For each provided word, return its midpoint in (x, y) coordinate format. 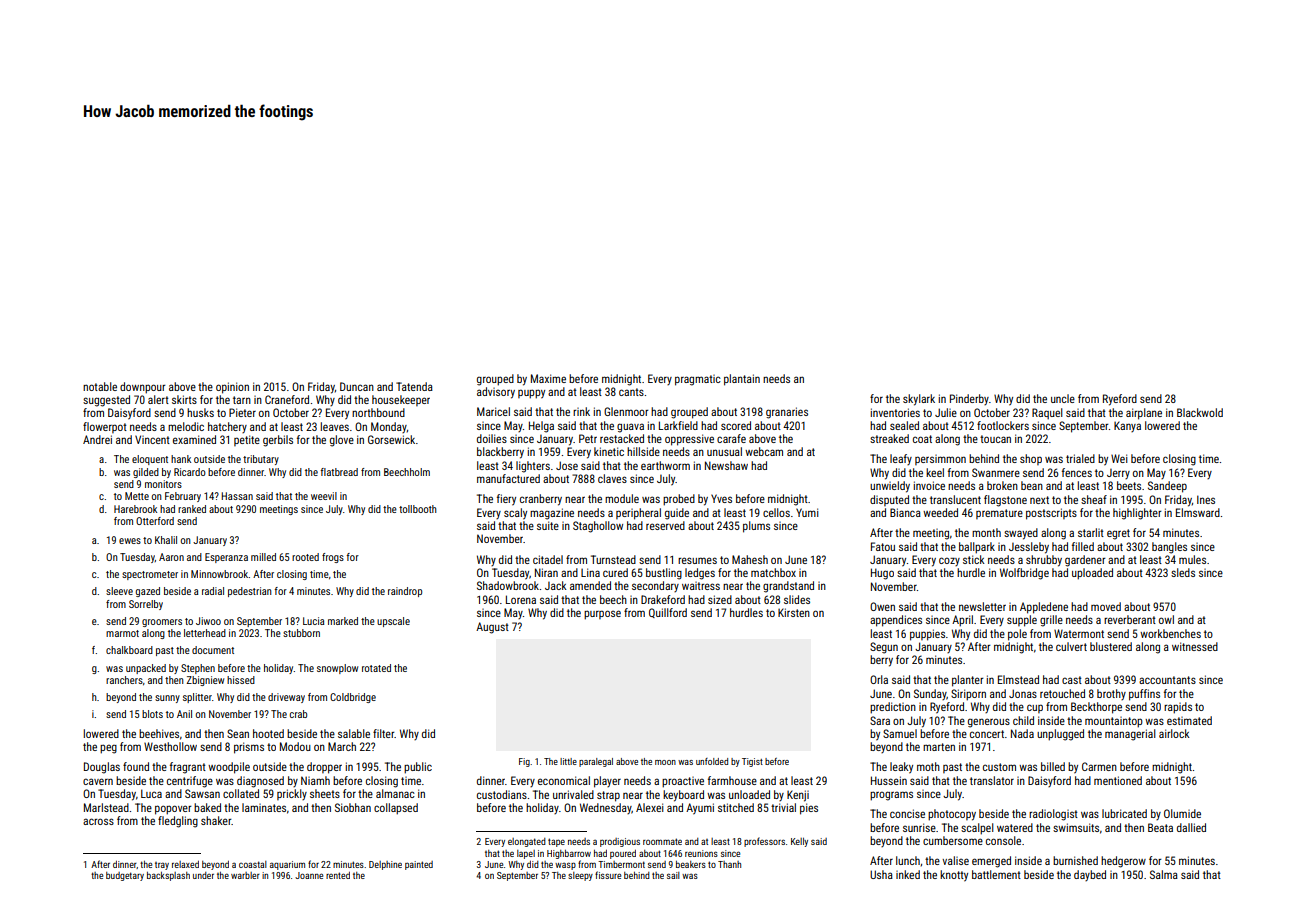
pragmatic (698, 380)
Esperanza (226, 558)
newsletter (982, 606)
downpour (143, 388)
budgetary (125, 876)
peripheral (638, 514)
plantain (742, 380)
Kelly (799, 842)
